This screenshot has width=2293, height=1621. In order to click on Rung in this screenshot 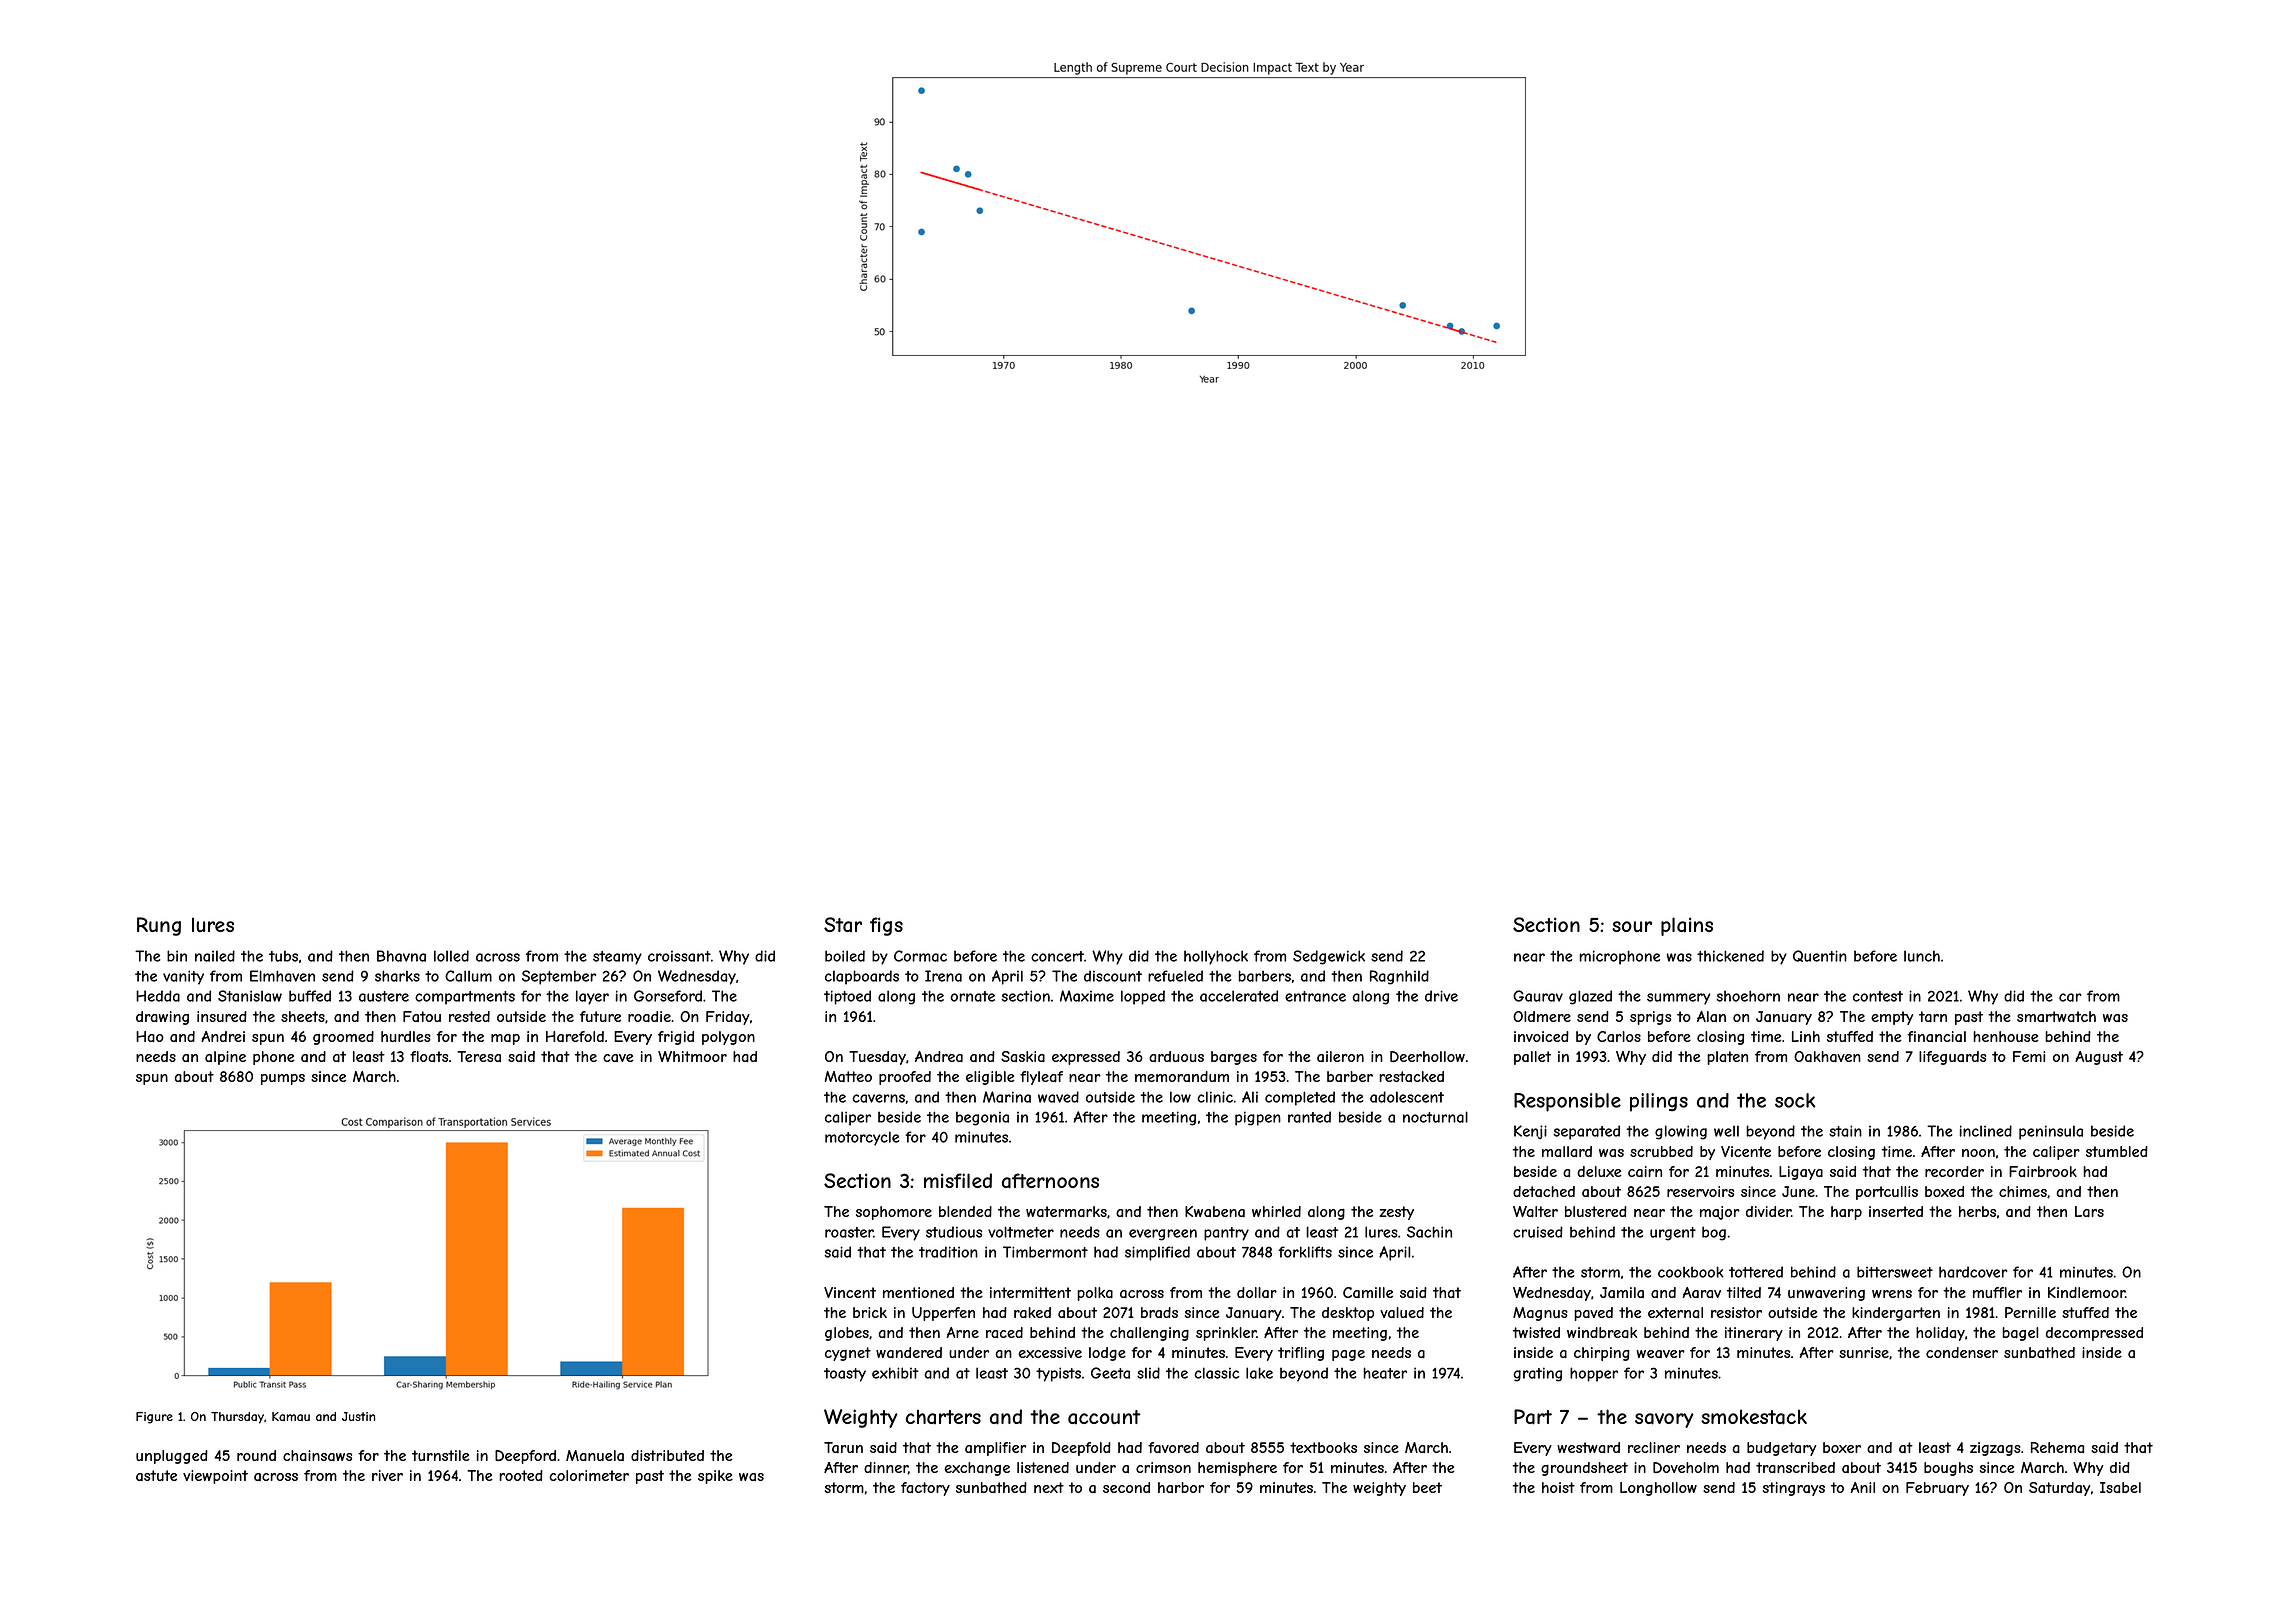, I will do `click(159, 926)`.
